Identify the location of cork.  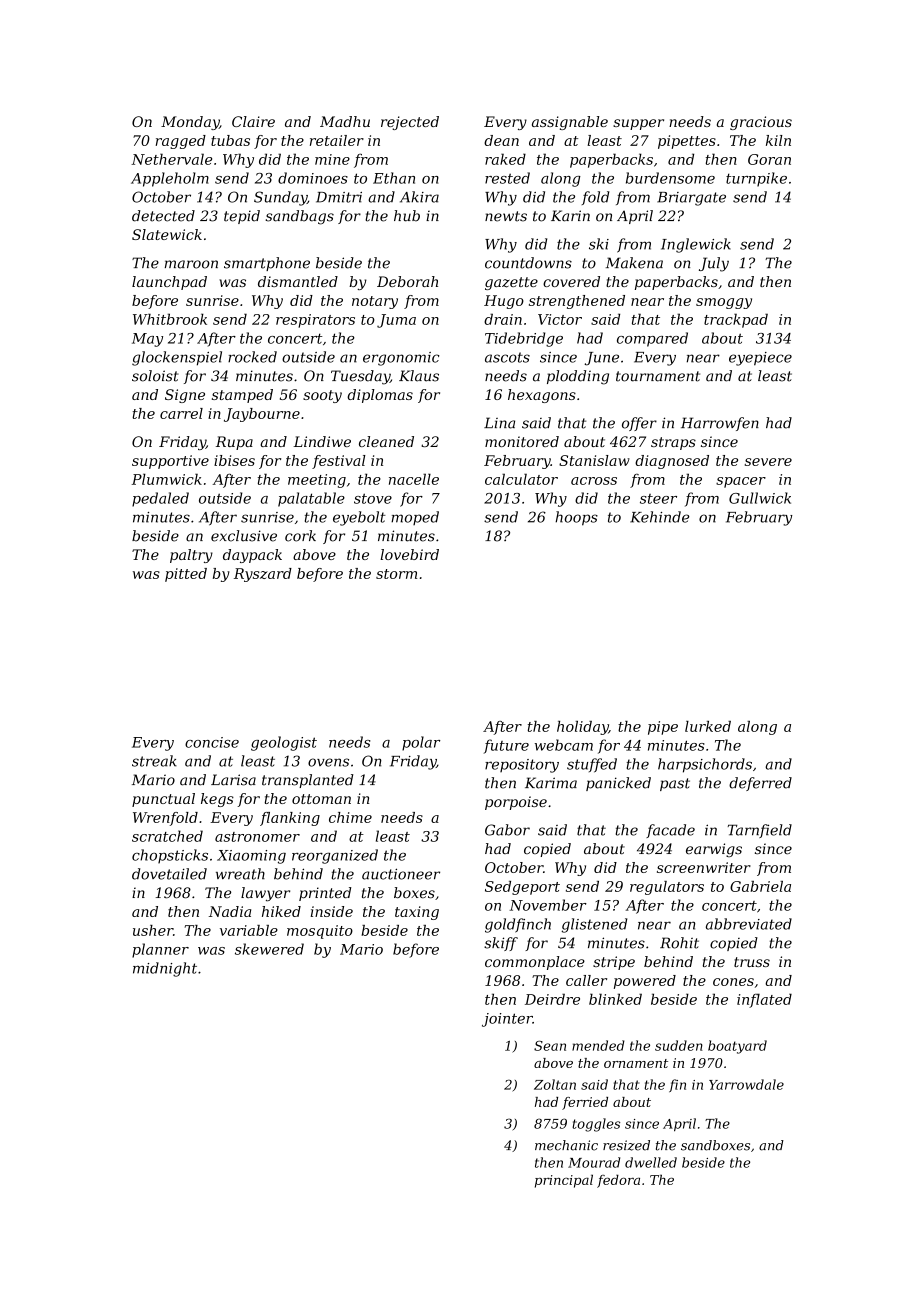
(300, 536).
